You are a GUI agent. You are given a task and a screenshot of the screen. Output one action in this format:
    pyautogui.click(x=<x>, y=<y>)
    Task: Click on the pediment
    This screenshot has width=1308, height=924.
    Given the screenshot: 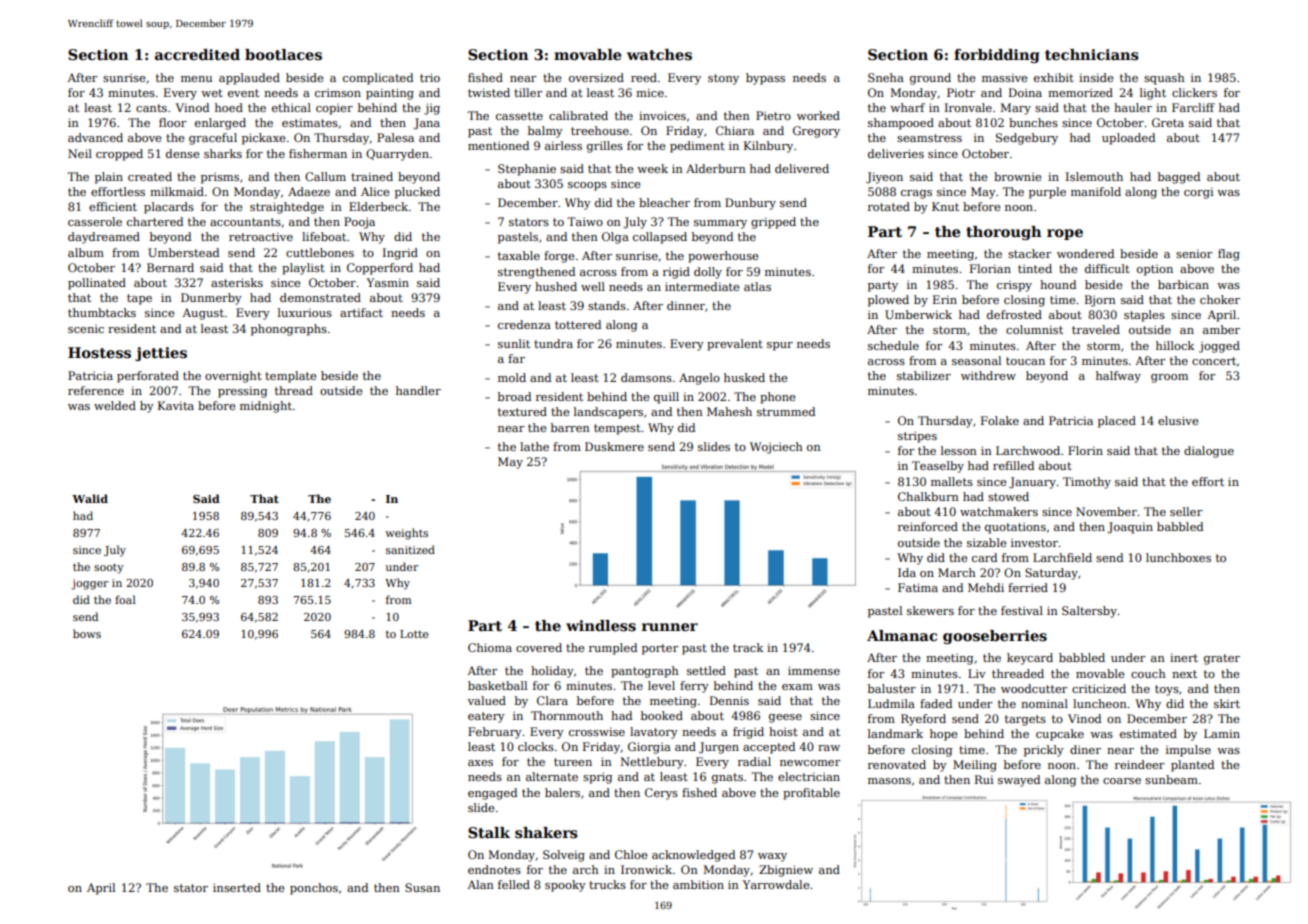 What is the action you would take?
    pyautogui.click(x=697, y=147)
